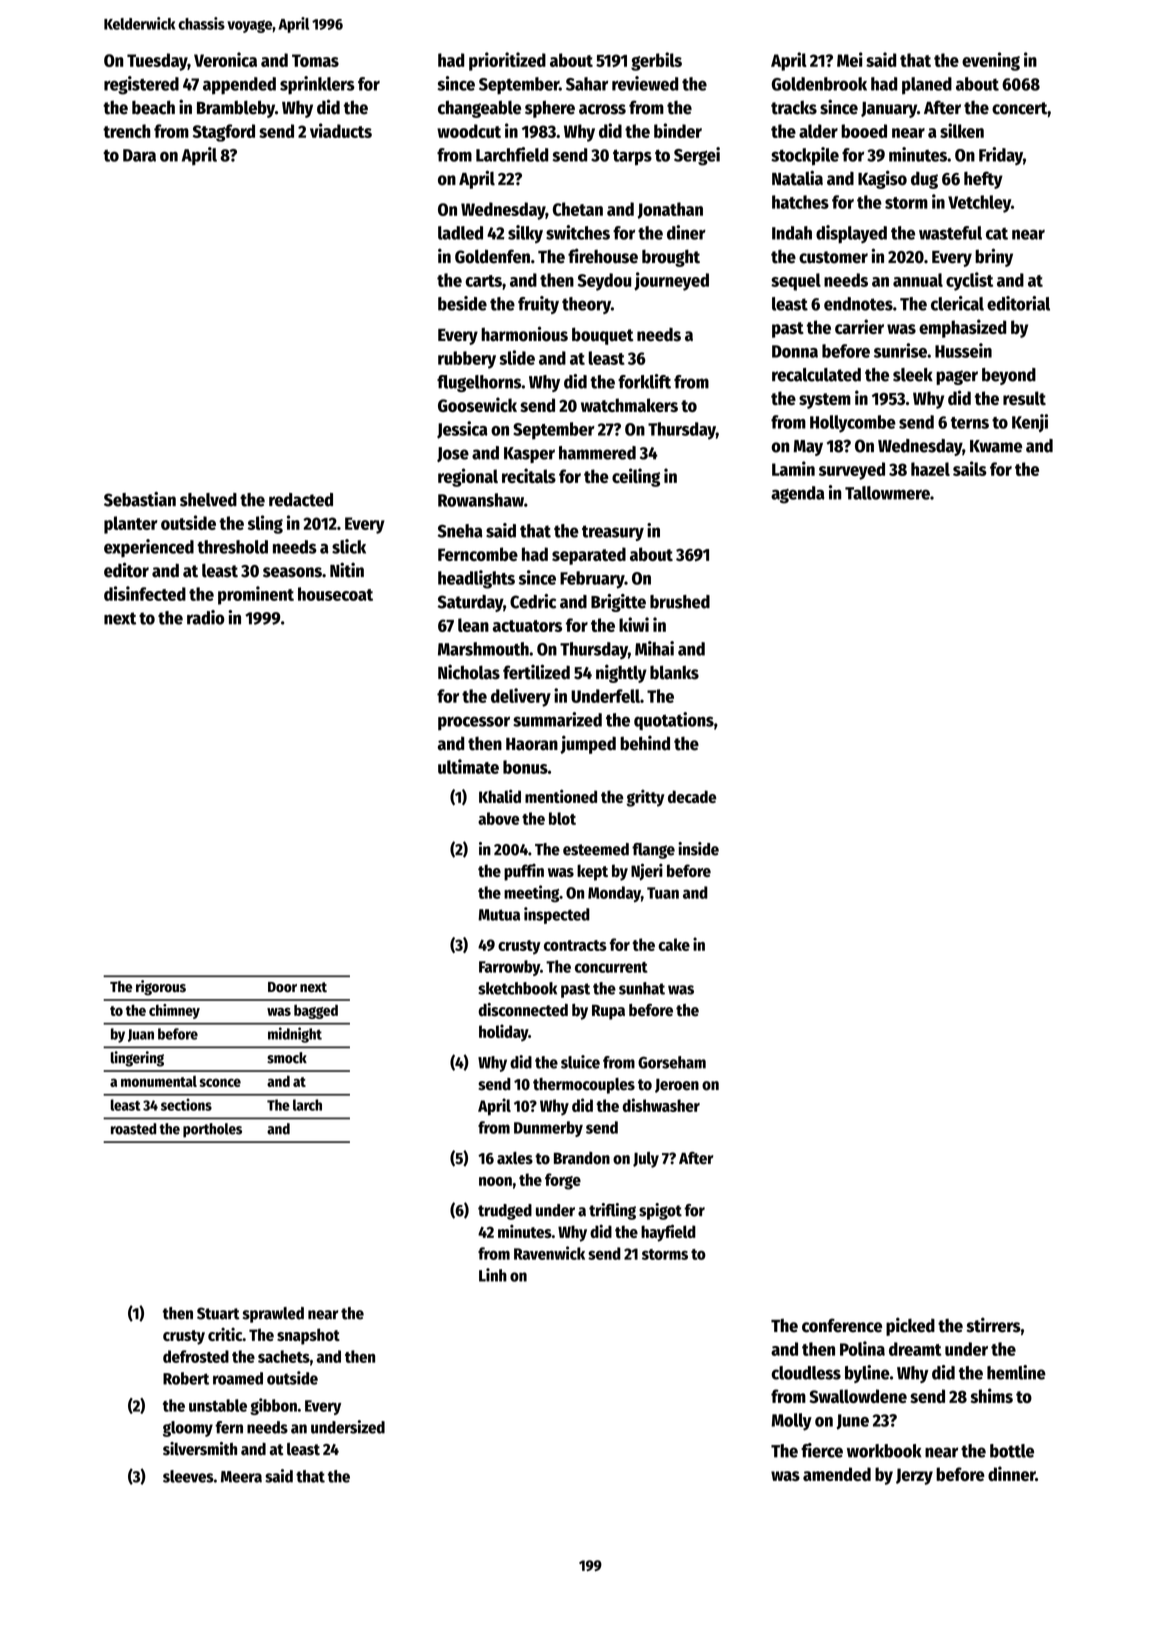 This document has height=1638, width=1158. Describe the element at coordinates (157, 62) in the document. I see `Tuesday` at that location.
